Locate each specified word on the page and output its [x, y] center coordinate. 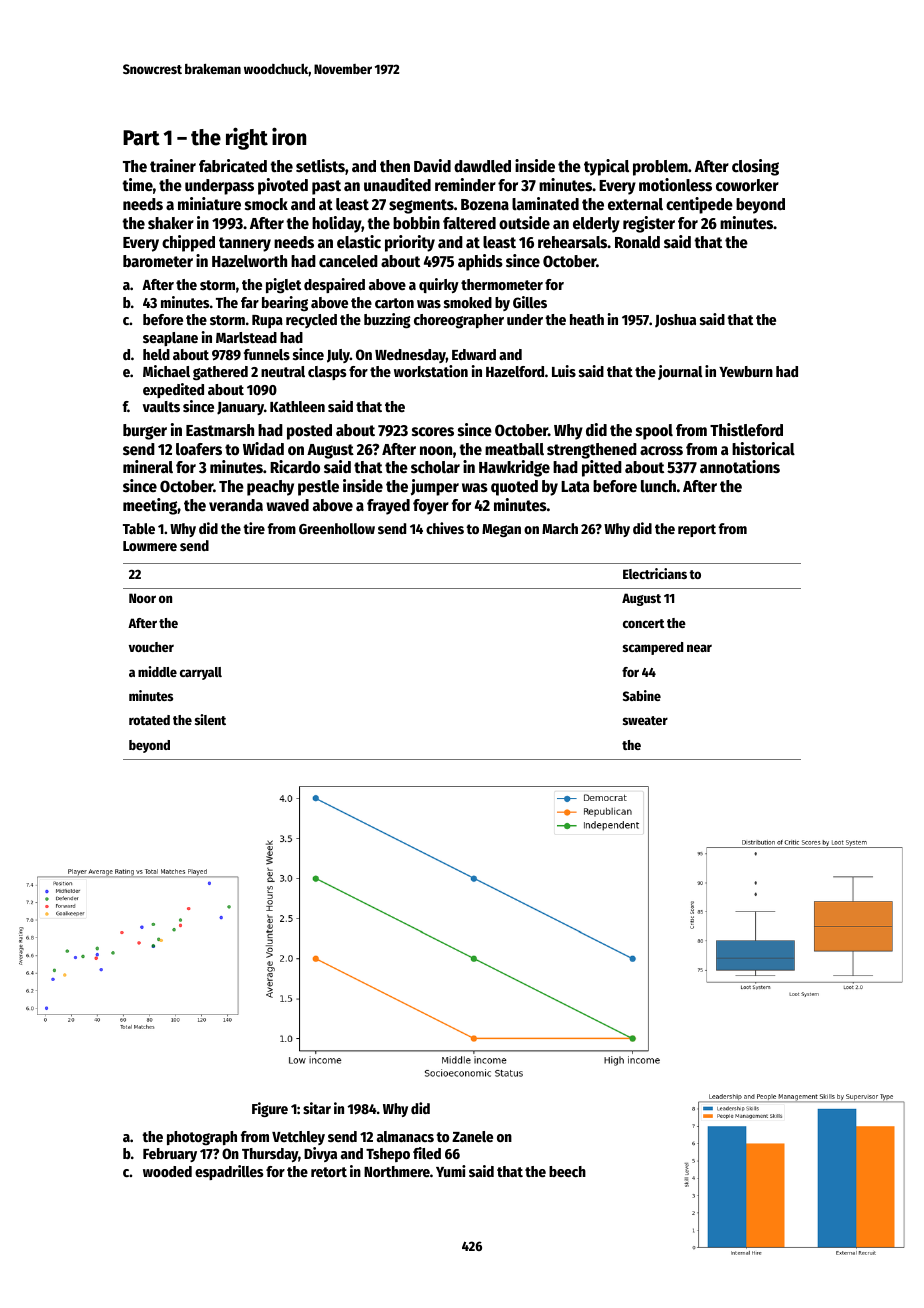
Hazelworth [249, 261]
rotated [149, 720]
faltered [469, 223]
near [699, 648]
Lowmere [150, 546]
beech [567, 1171]
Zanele [472, 1136]
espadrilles [229, 1172]
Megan [501, 530]
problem [660, 168]
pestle [318, 488]
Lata [575, 486]
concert [644, 623]
